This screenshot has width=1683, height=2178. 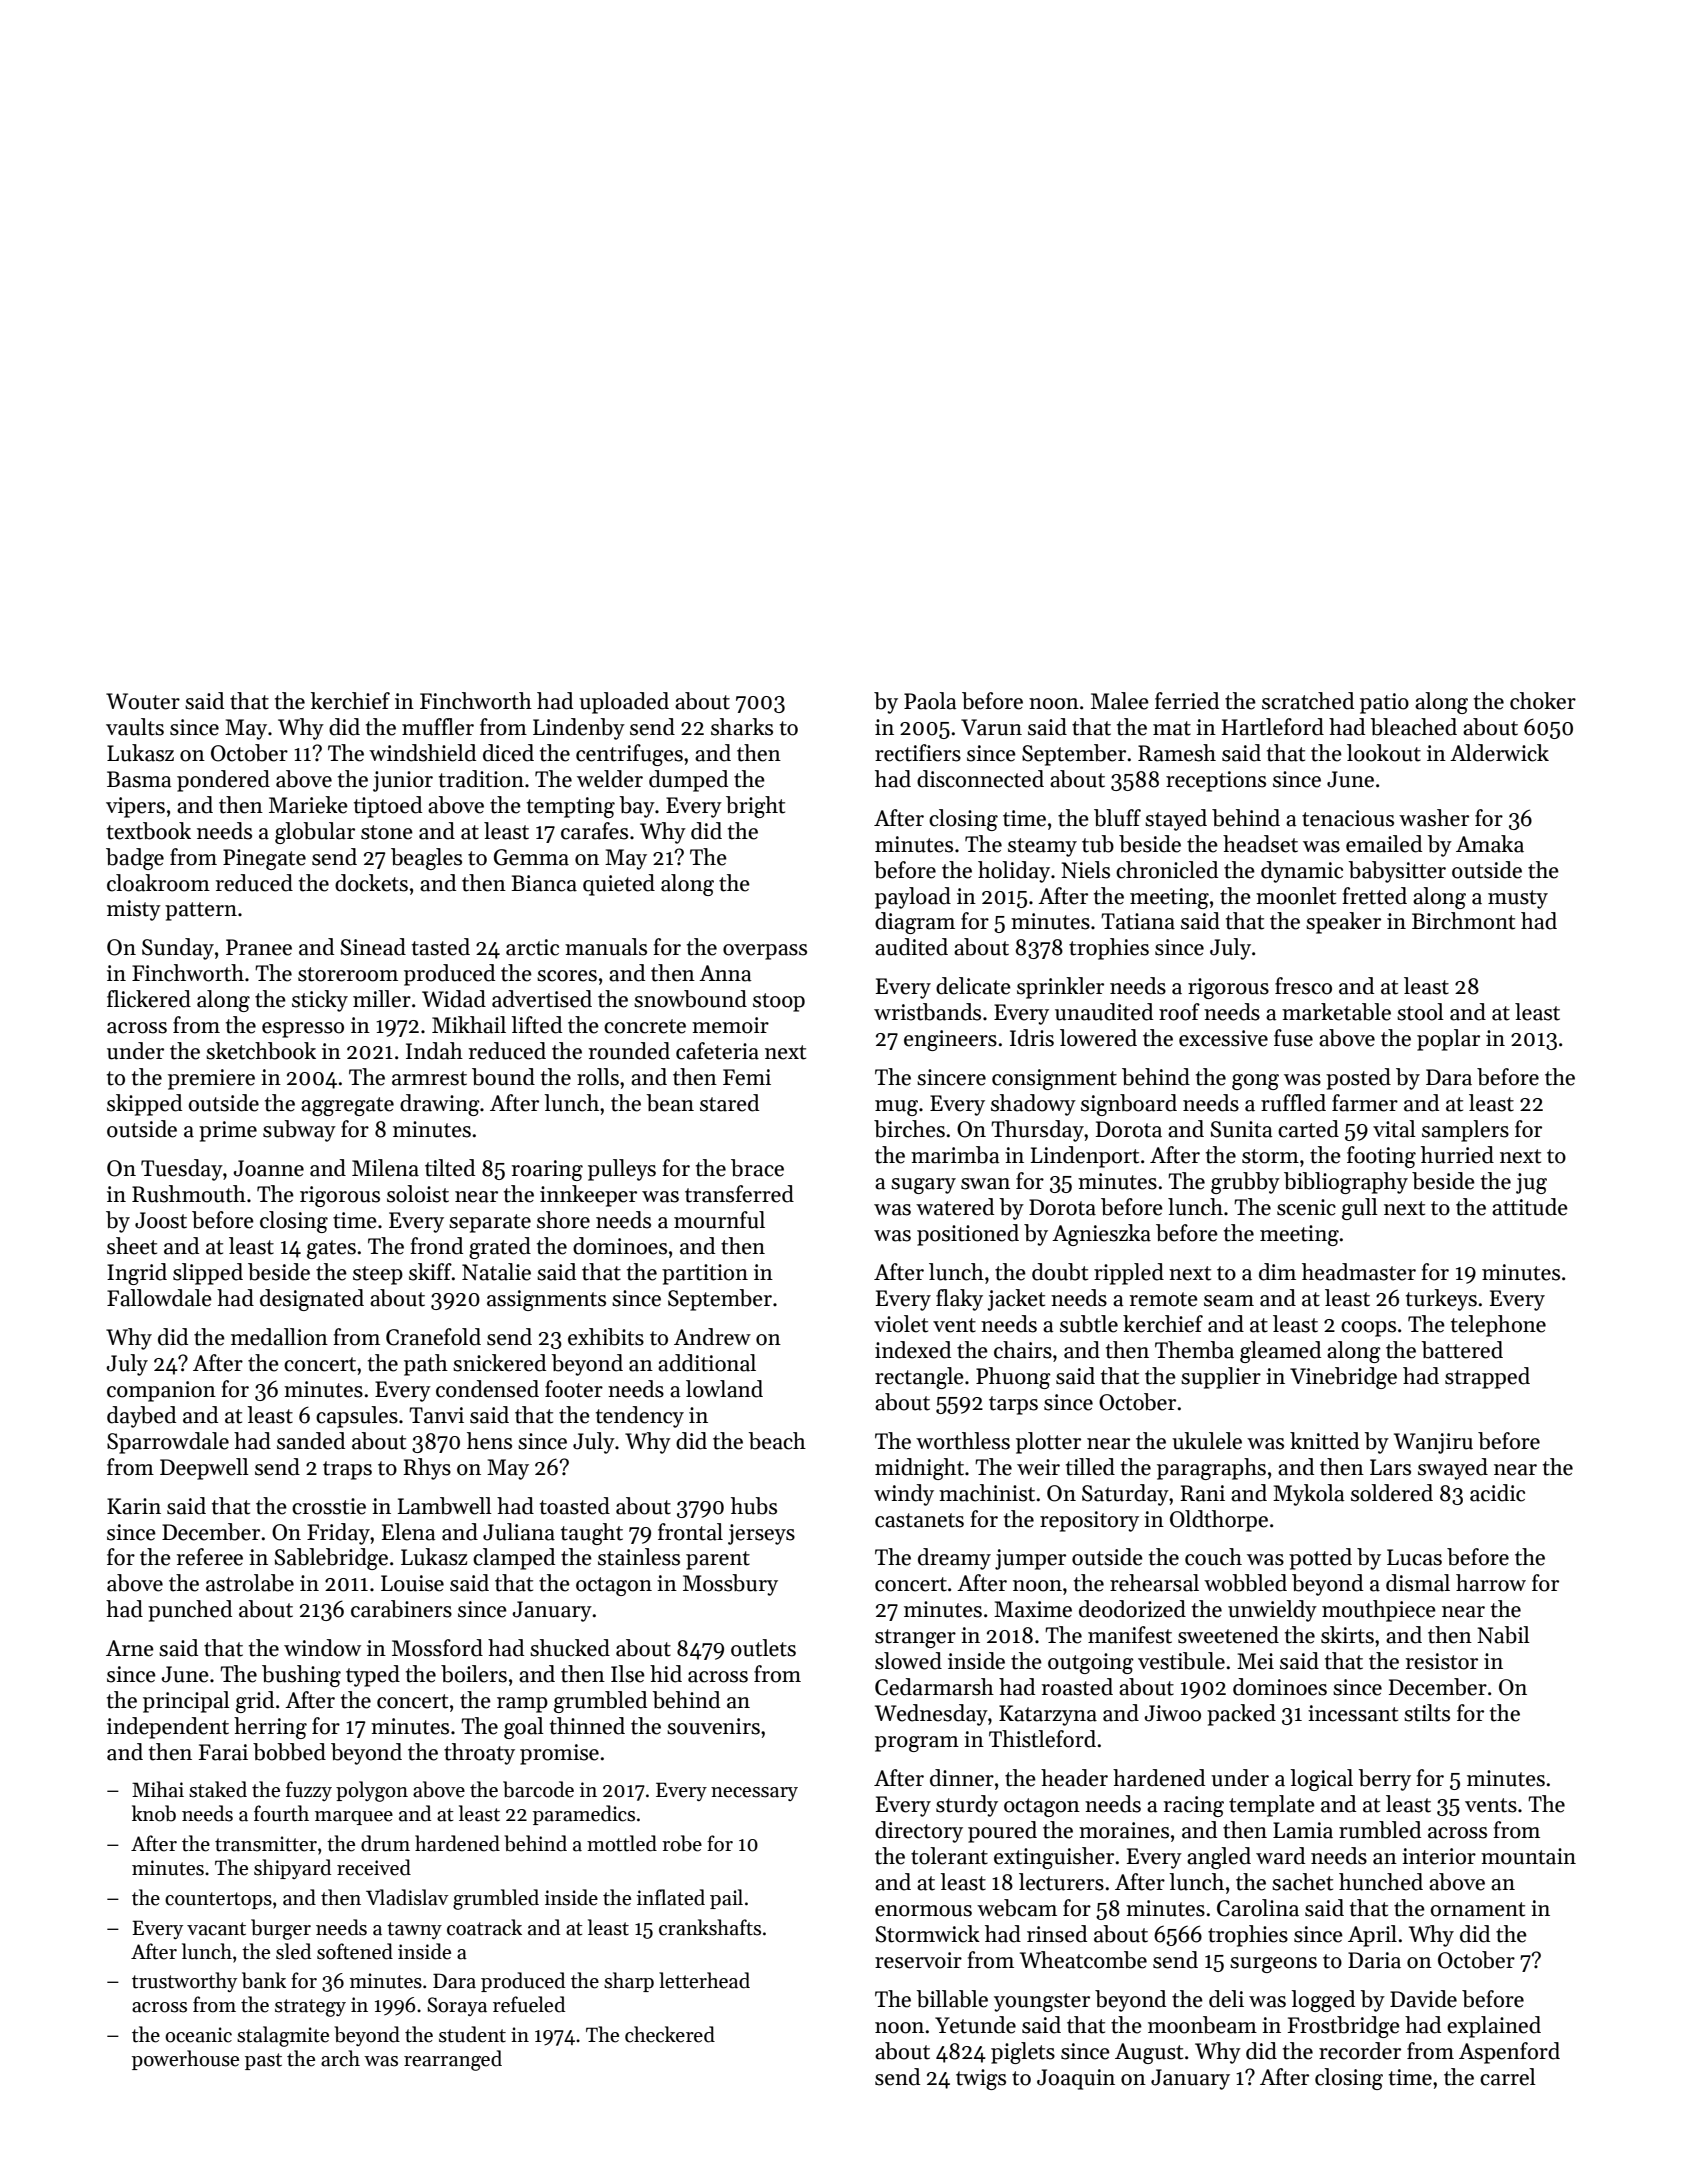 What do you see at coordinates (981, 2079) in the screenshot?
I see `twigs` at bounding box center [981, 2079].
